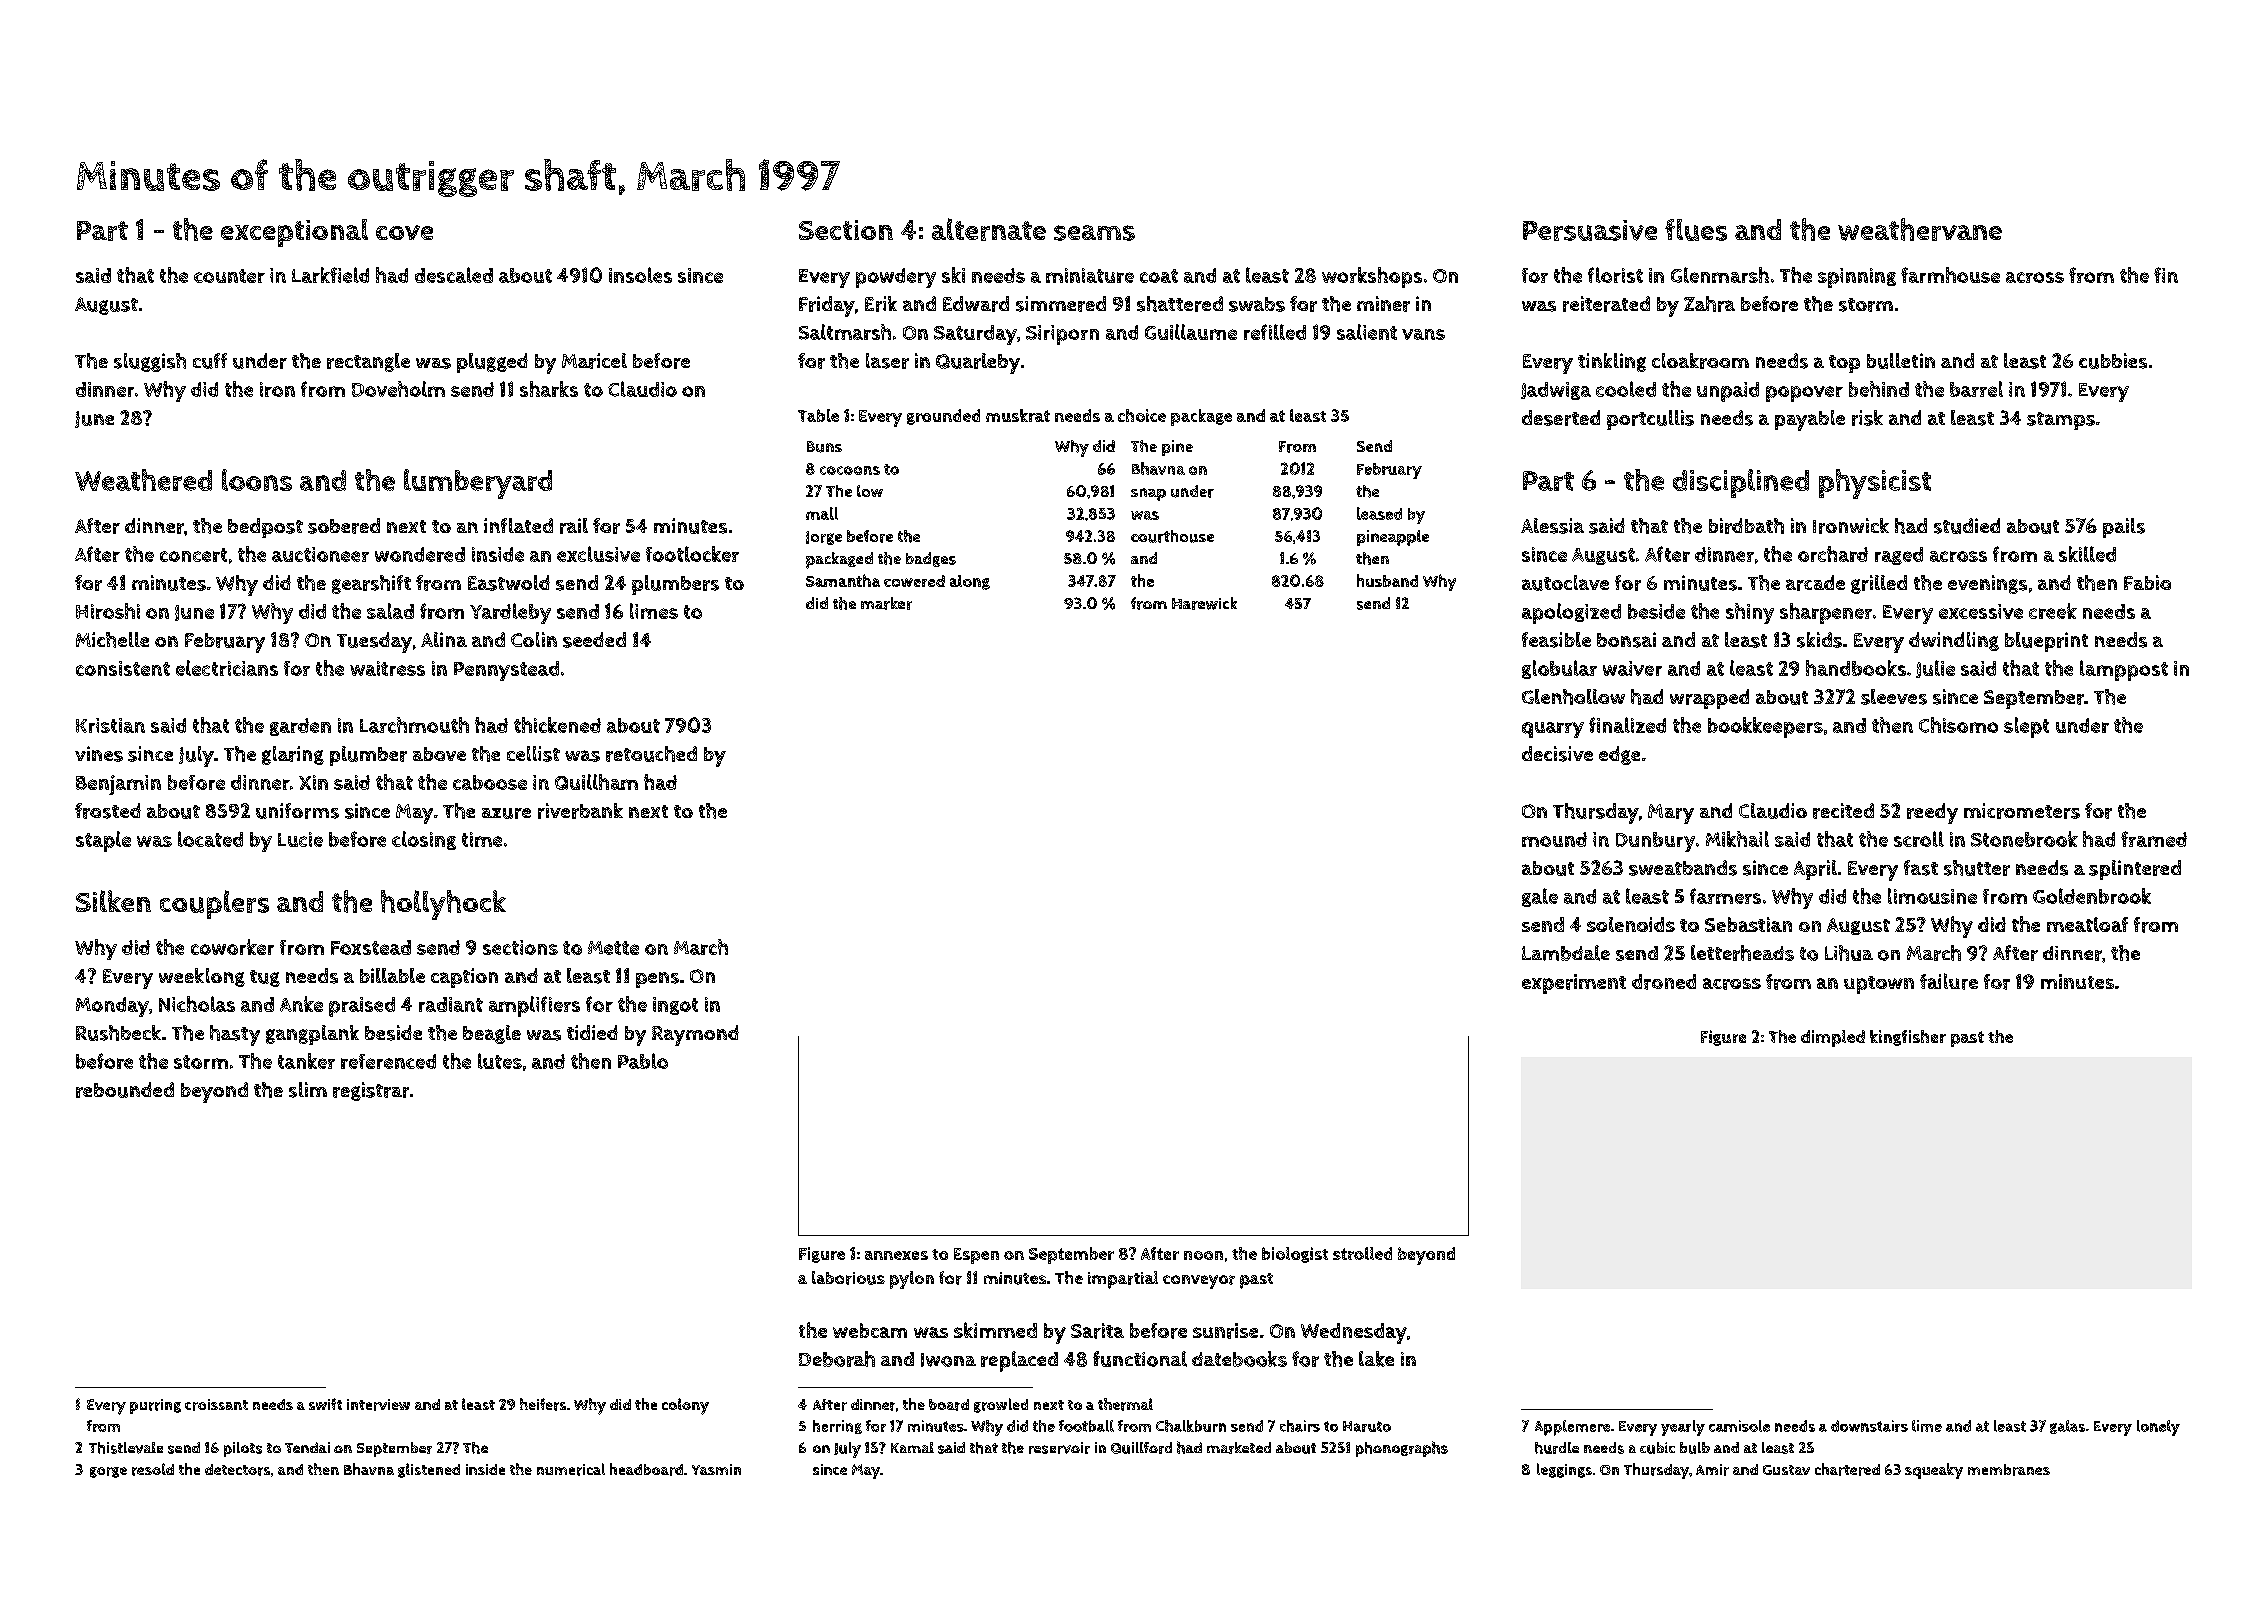 The height and width of the page is (1603, 2267). Describe the element at coordinates (675, 1006) in the page. I see `ingot` at that location.
